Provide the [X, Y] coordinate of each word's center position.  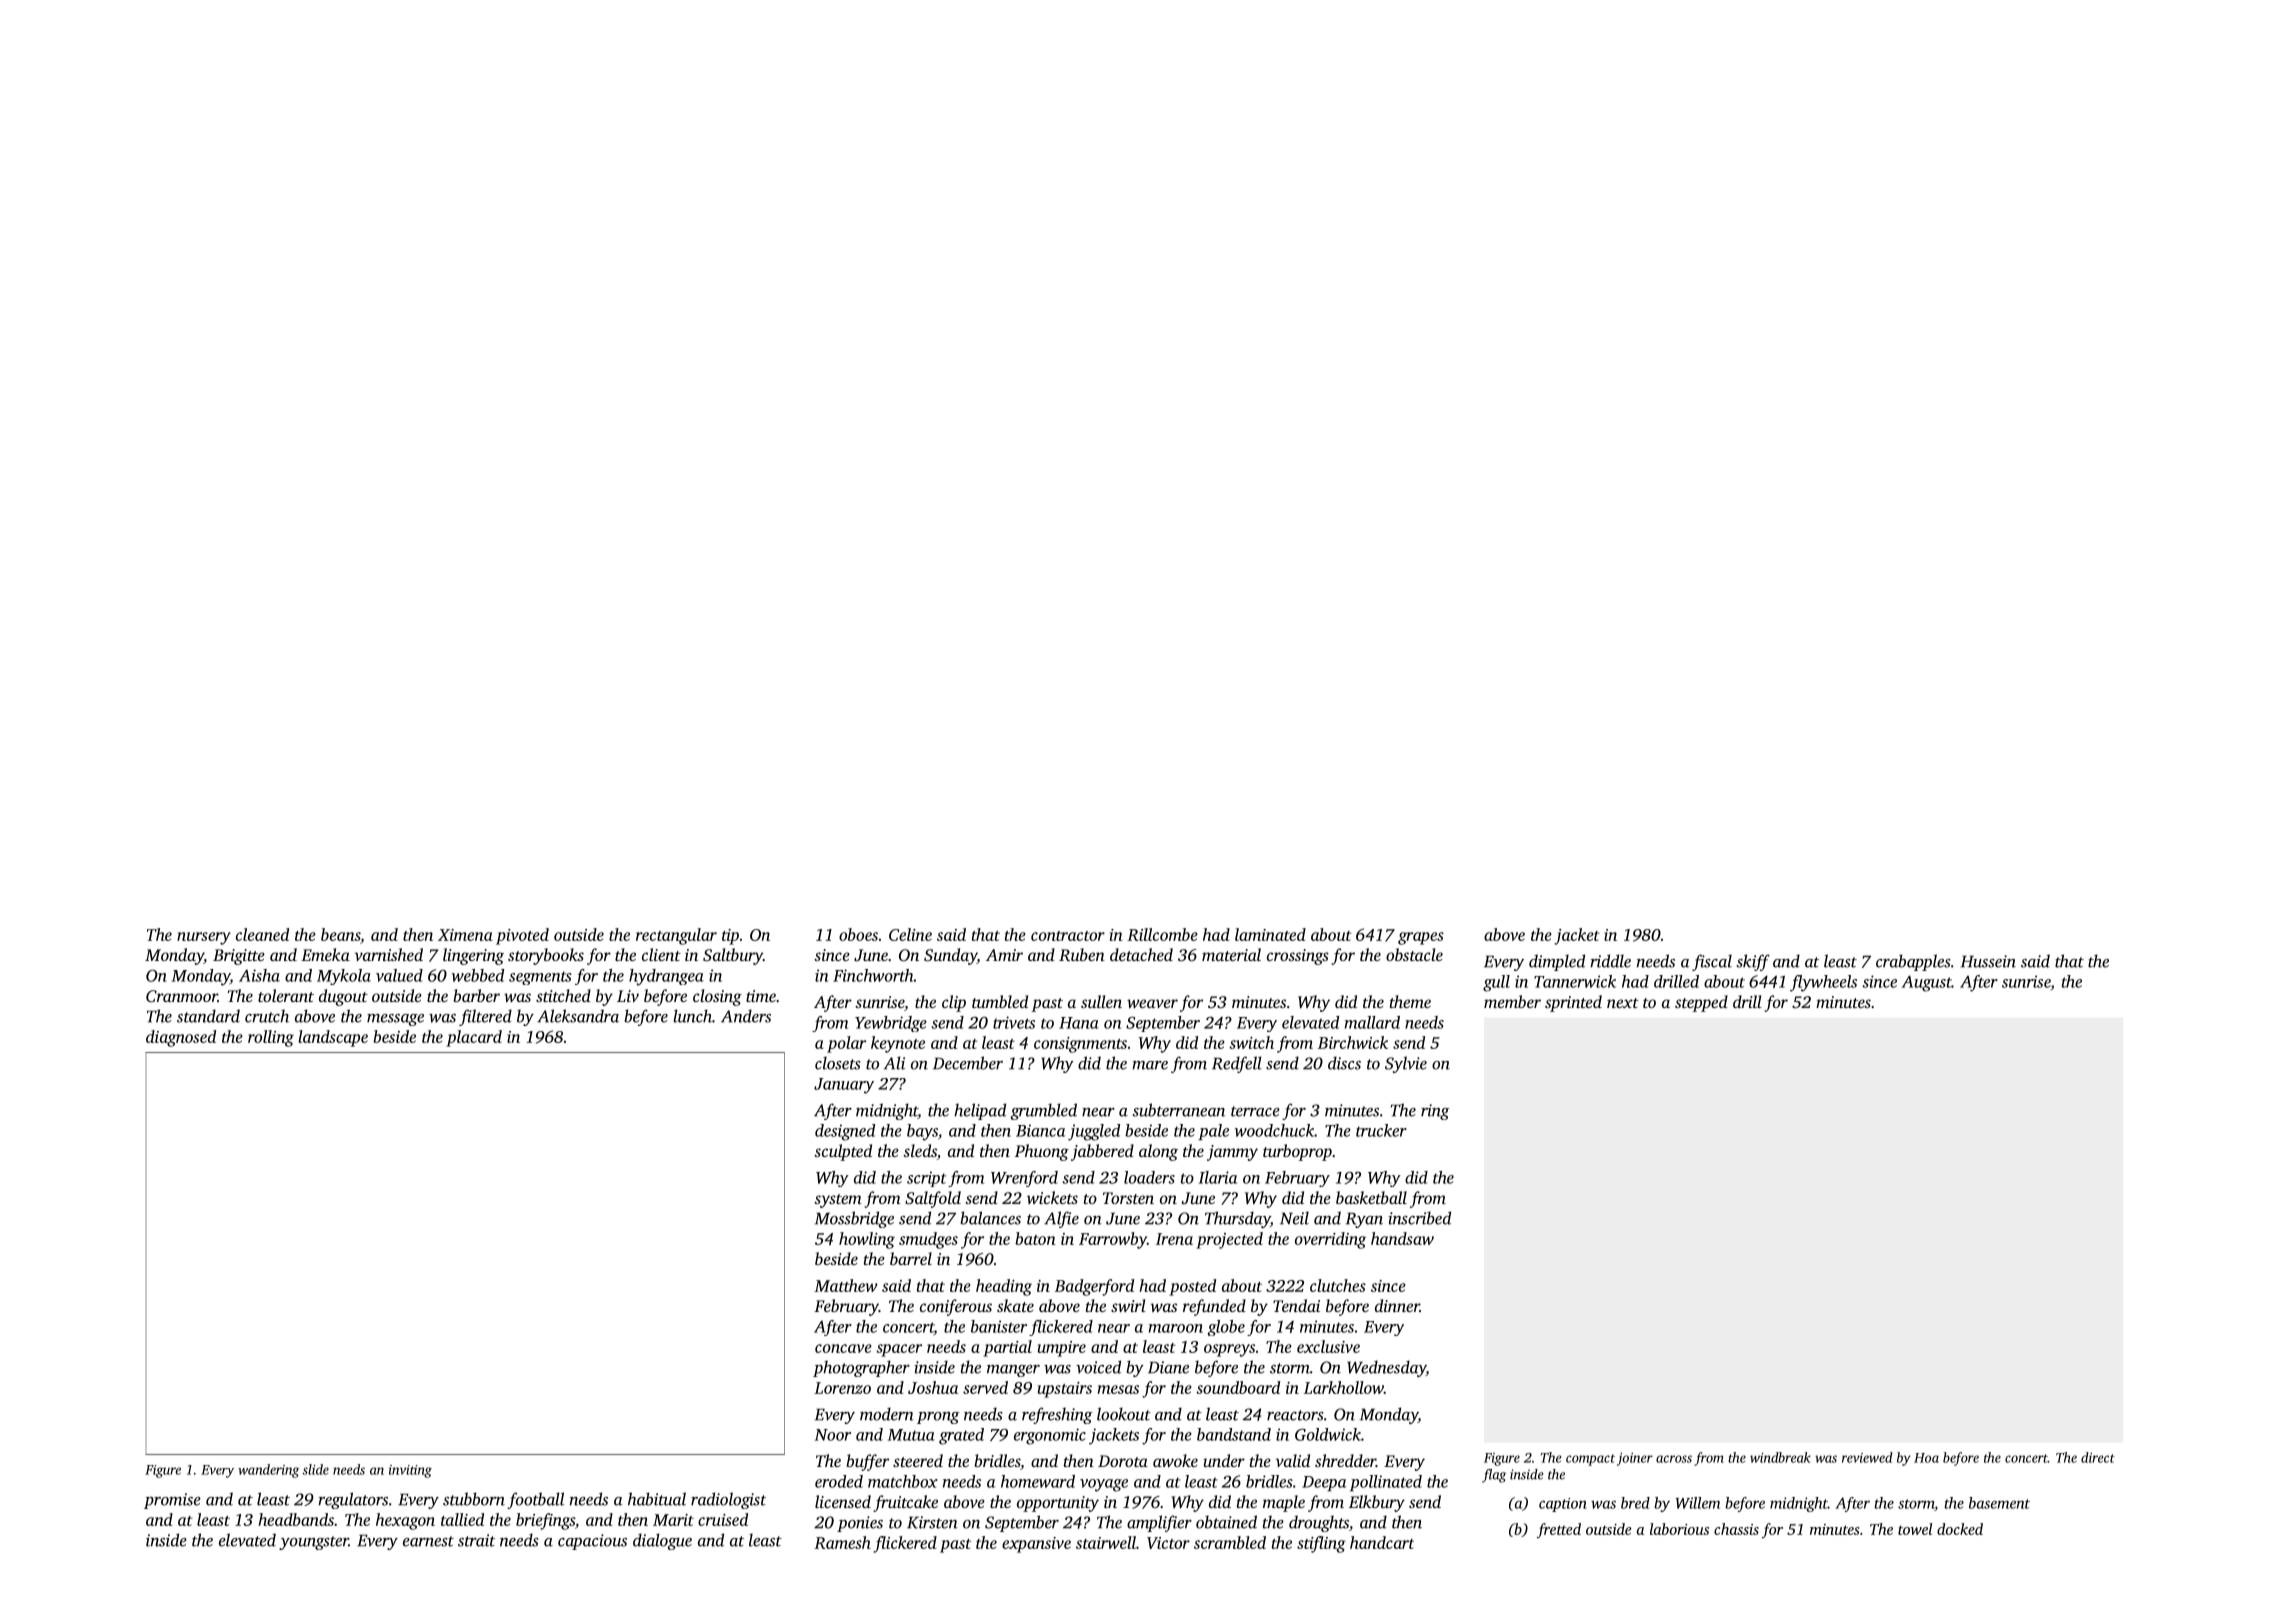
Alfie [1061, 1219]
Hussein [1988, 961]
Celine [910, 934]
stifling [1321, 1544]
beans [340, 934]
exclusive [1328, 1346]
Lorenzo [842, 1388]
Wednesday [1386, 1368]
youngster [314, 1543]
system [838, 1201]
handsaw [1402, 1238]
